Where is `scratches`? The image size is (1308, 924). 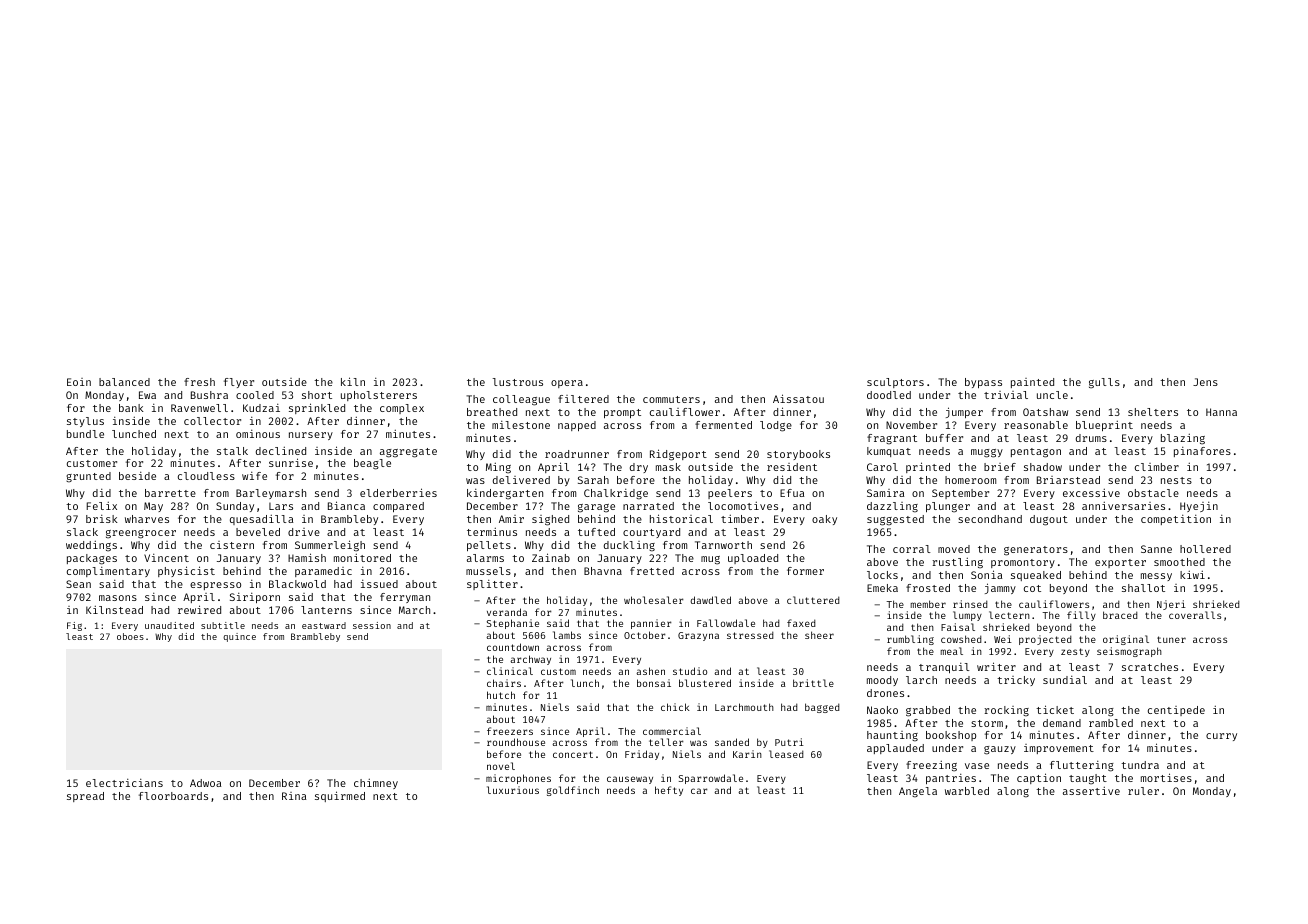
scratches is located at coordinates (1150, 667).
